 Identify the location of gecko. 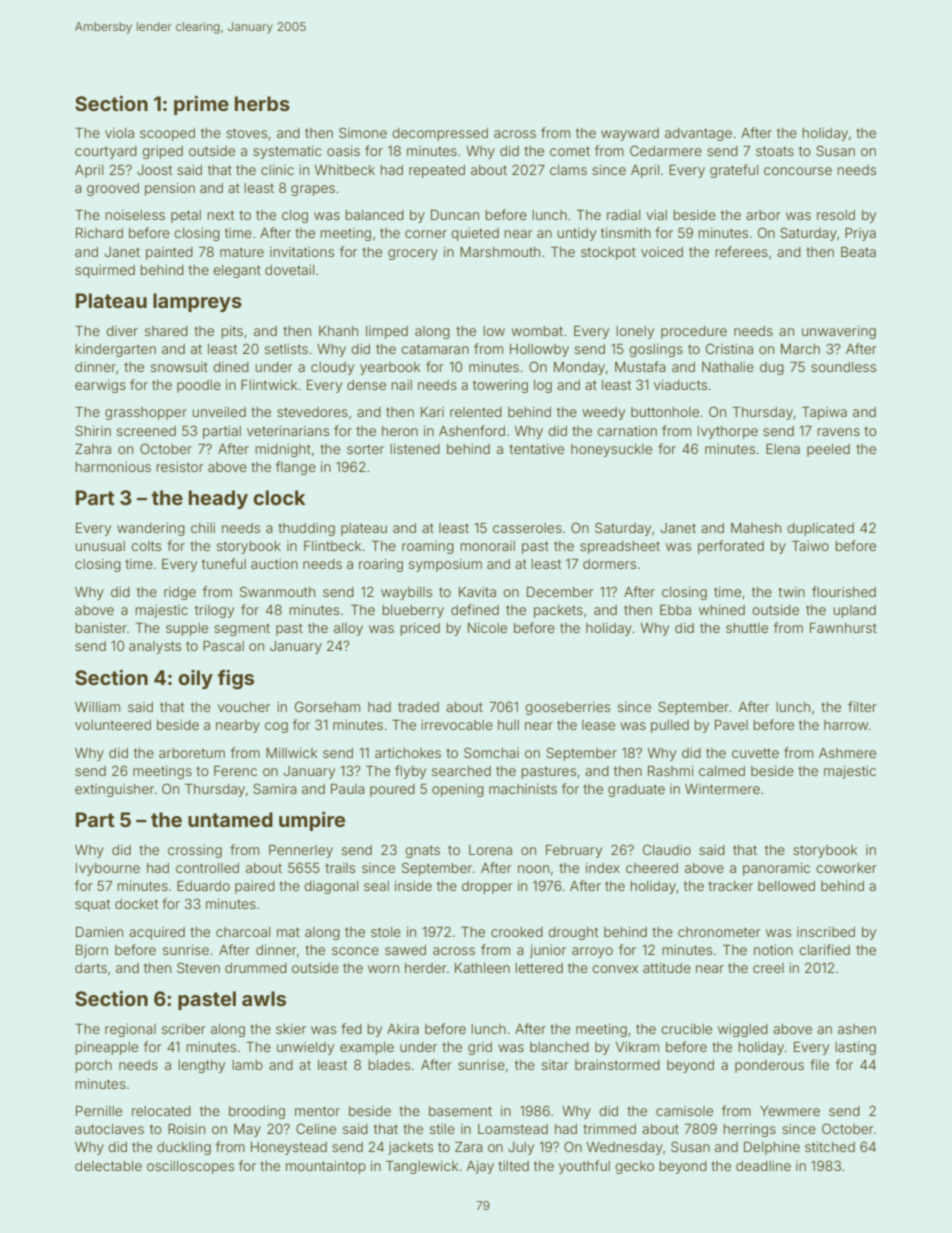
(634, 1167).
